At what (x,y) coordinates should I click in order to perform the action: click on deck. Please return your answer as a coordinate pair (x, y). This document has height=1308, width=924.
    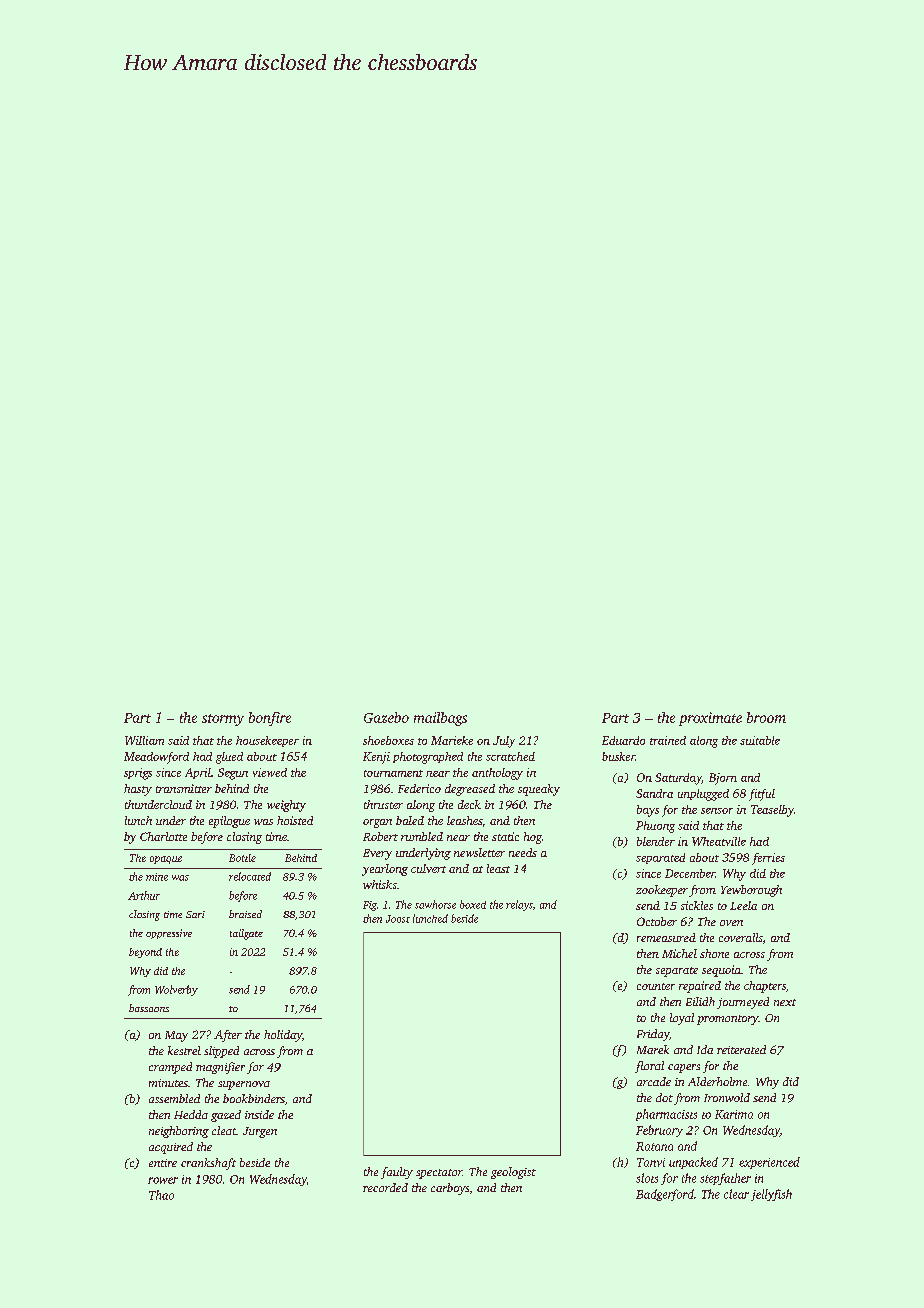
    Looking at the image, I should click on (469, 804).
